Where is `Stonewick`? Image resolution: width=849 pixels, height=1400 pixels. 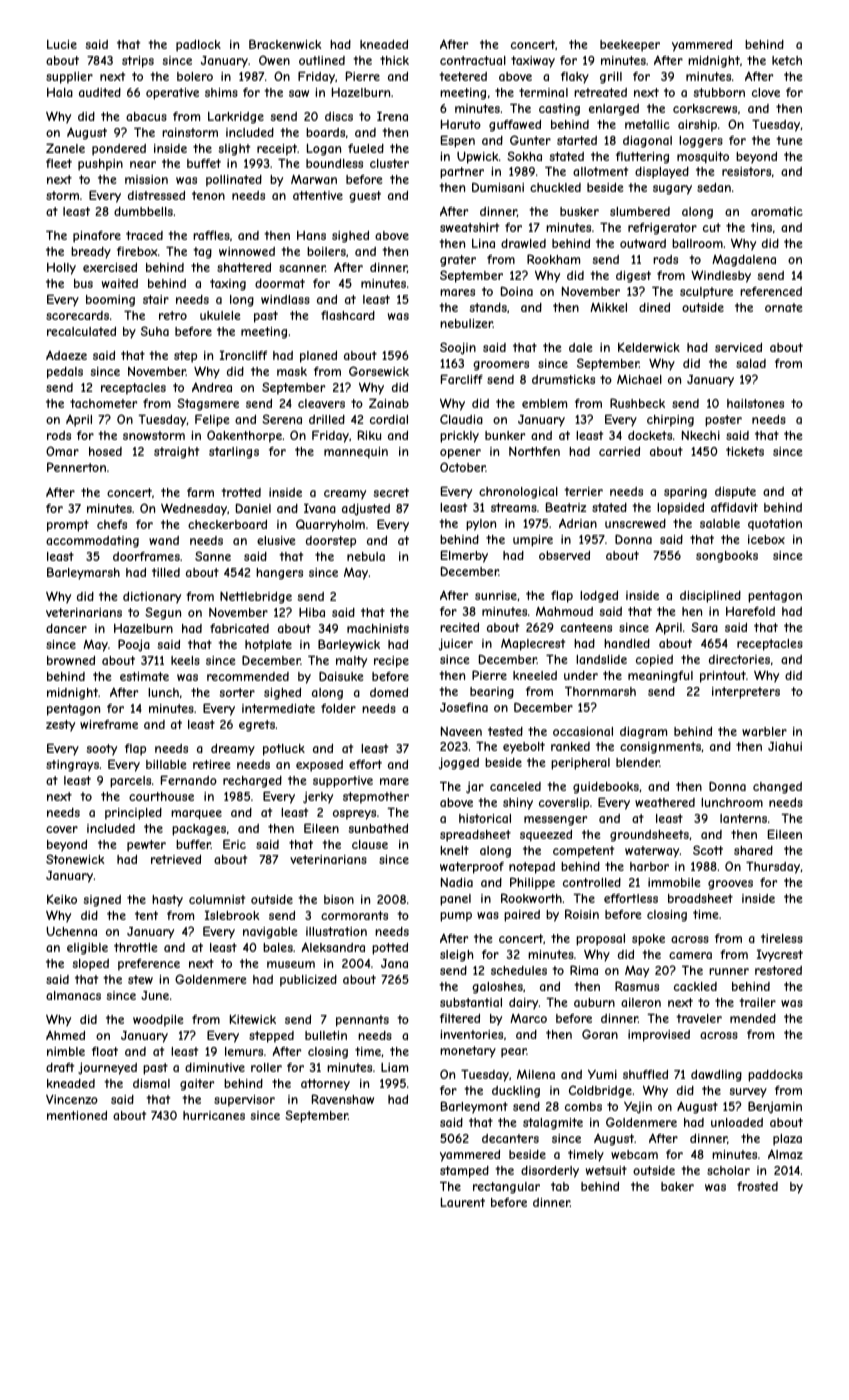 Stonewick is located at coordinates (75, 859).
